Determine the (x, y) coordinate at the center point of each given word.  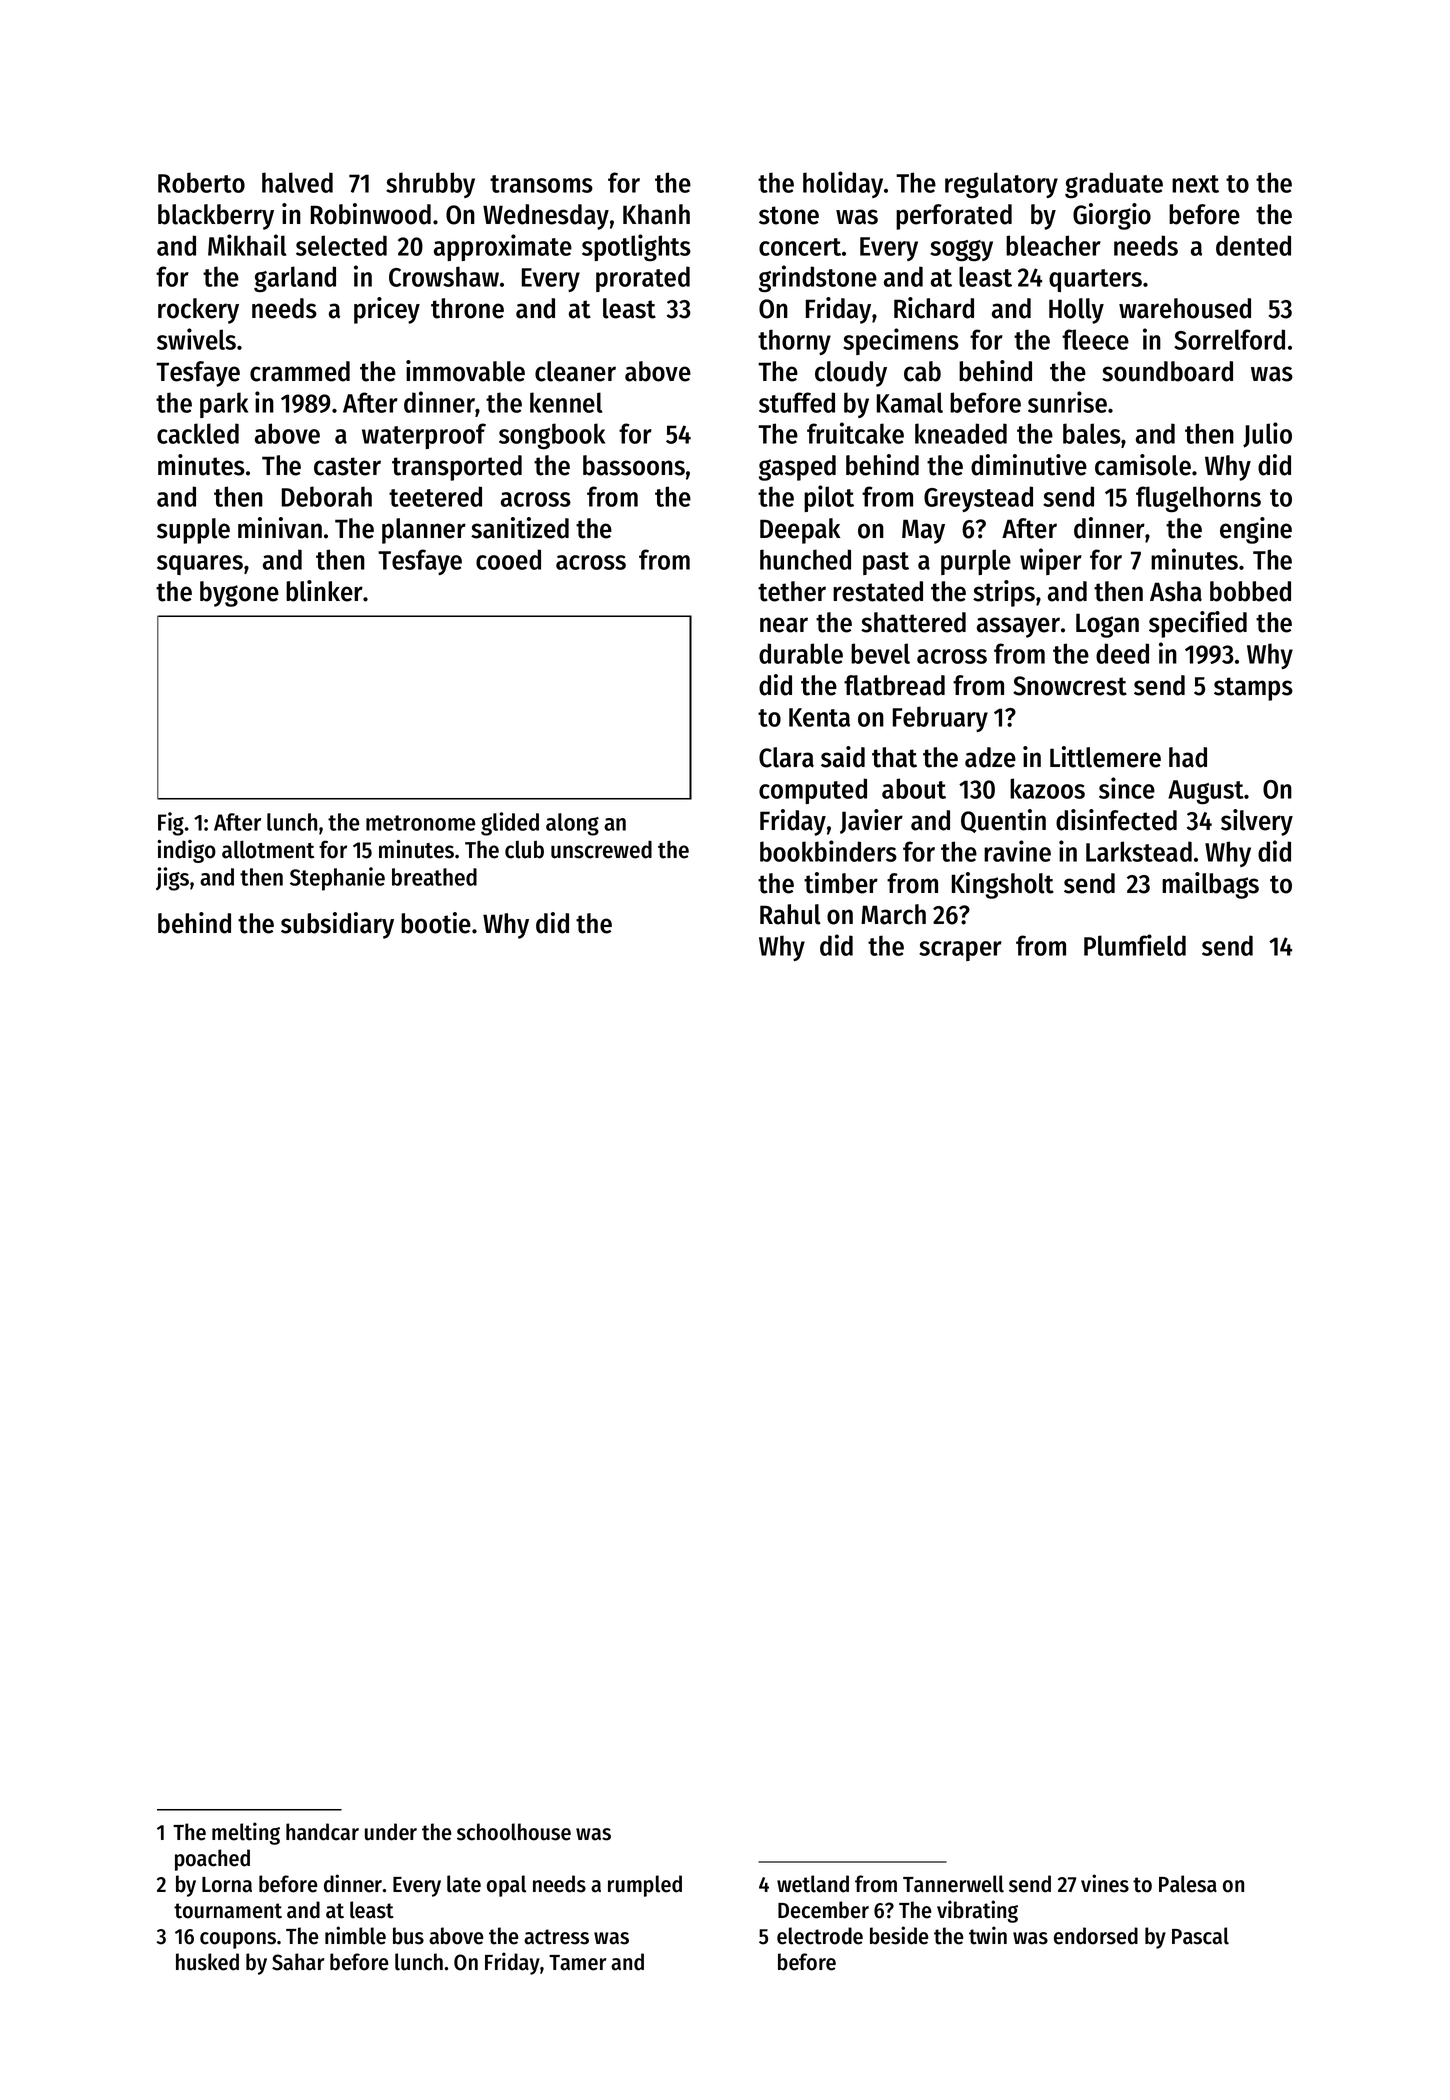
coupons (238, 1940)
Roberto (201, 182)
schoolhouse (514, 1832)
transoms (541, 184)
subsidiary (337, 925)
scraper (960, 951)
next (1195, 184)
